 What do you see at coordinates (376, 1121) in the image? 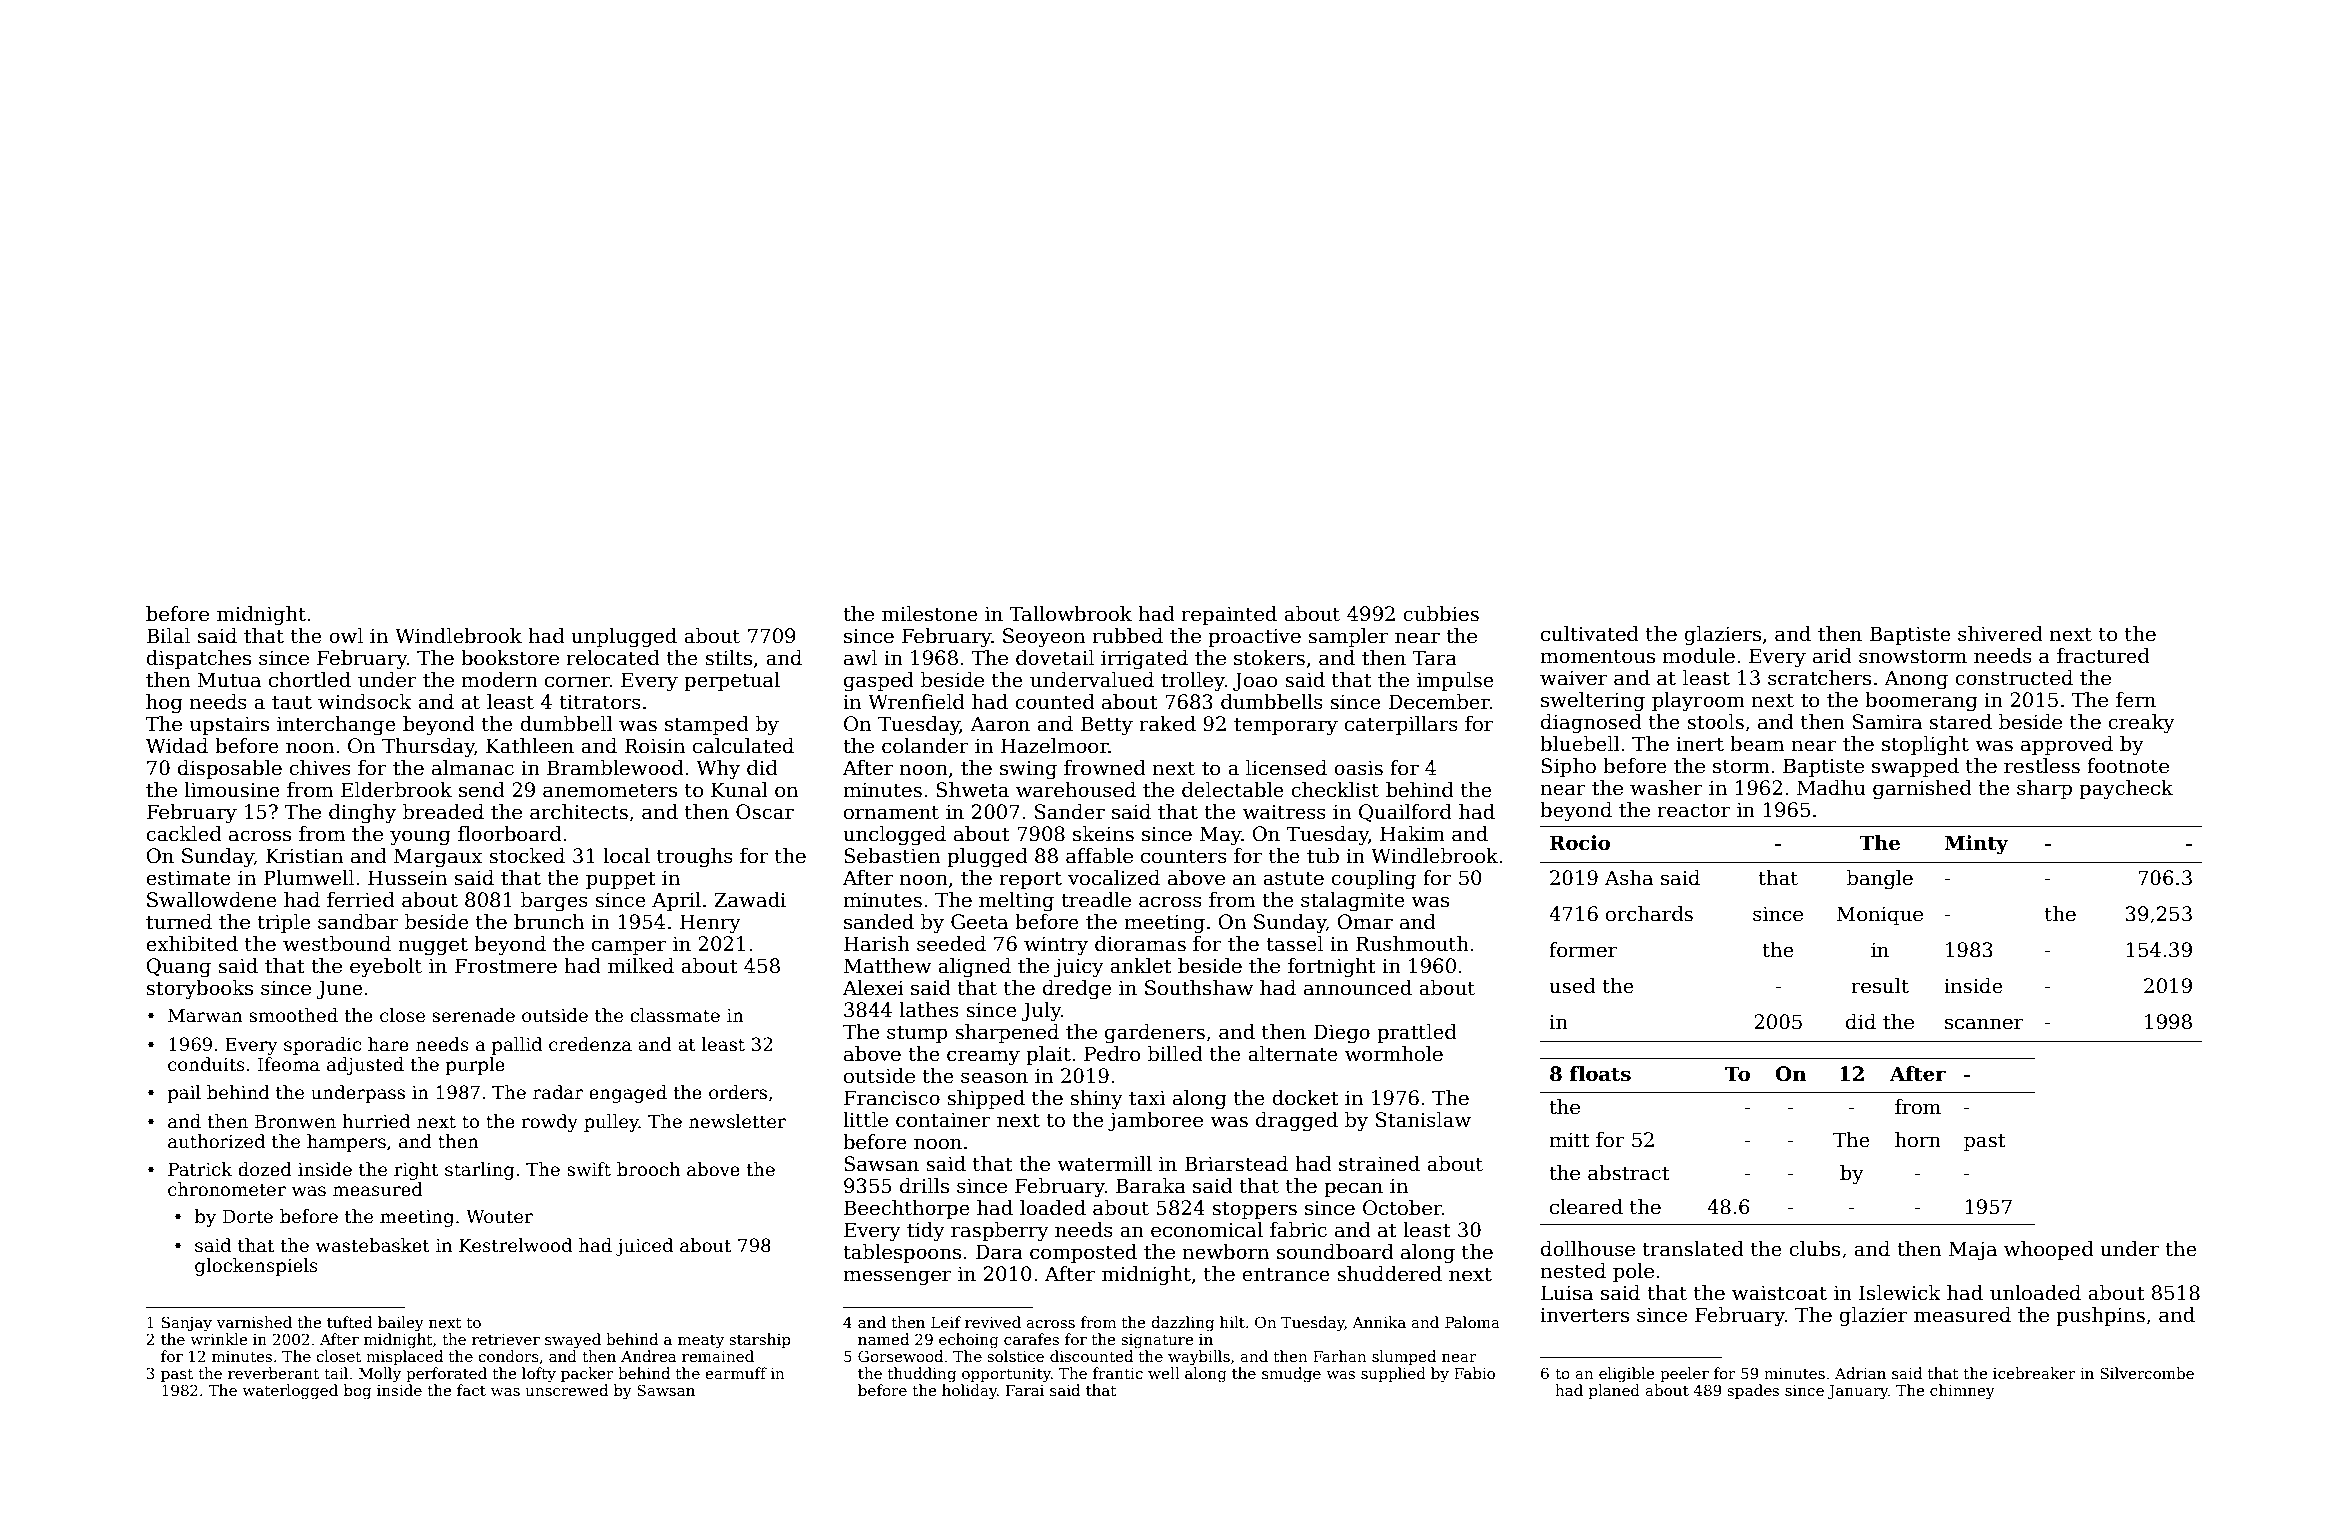
I see `hurried` at bounding box center [376, 1121].
